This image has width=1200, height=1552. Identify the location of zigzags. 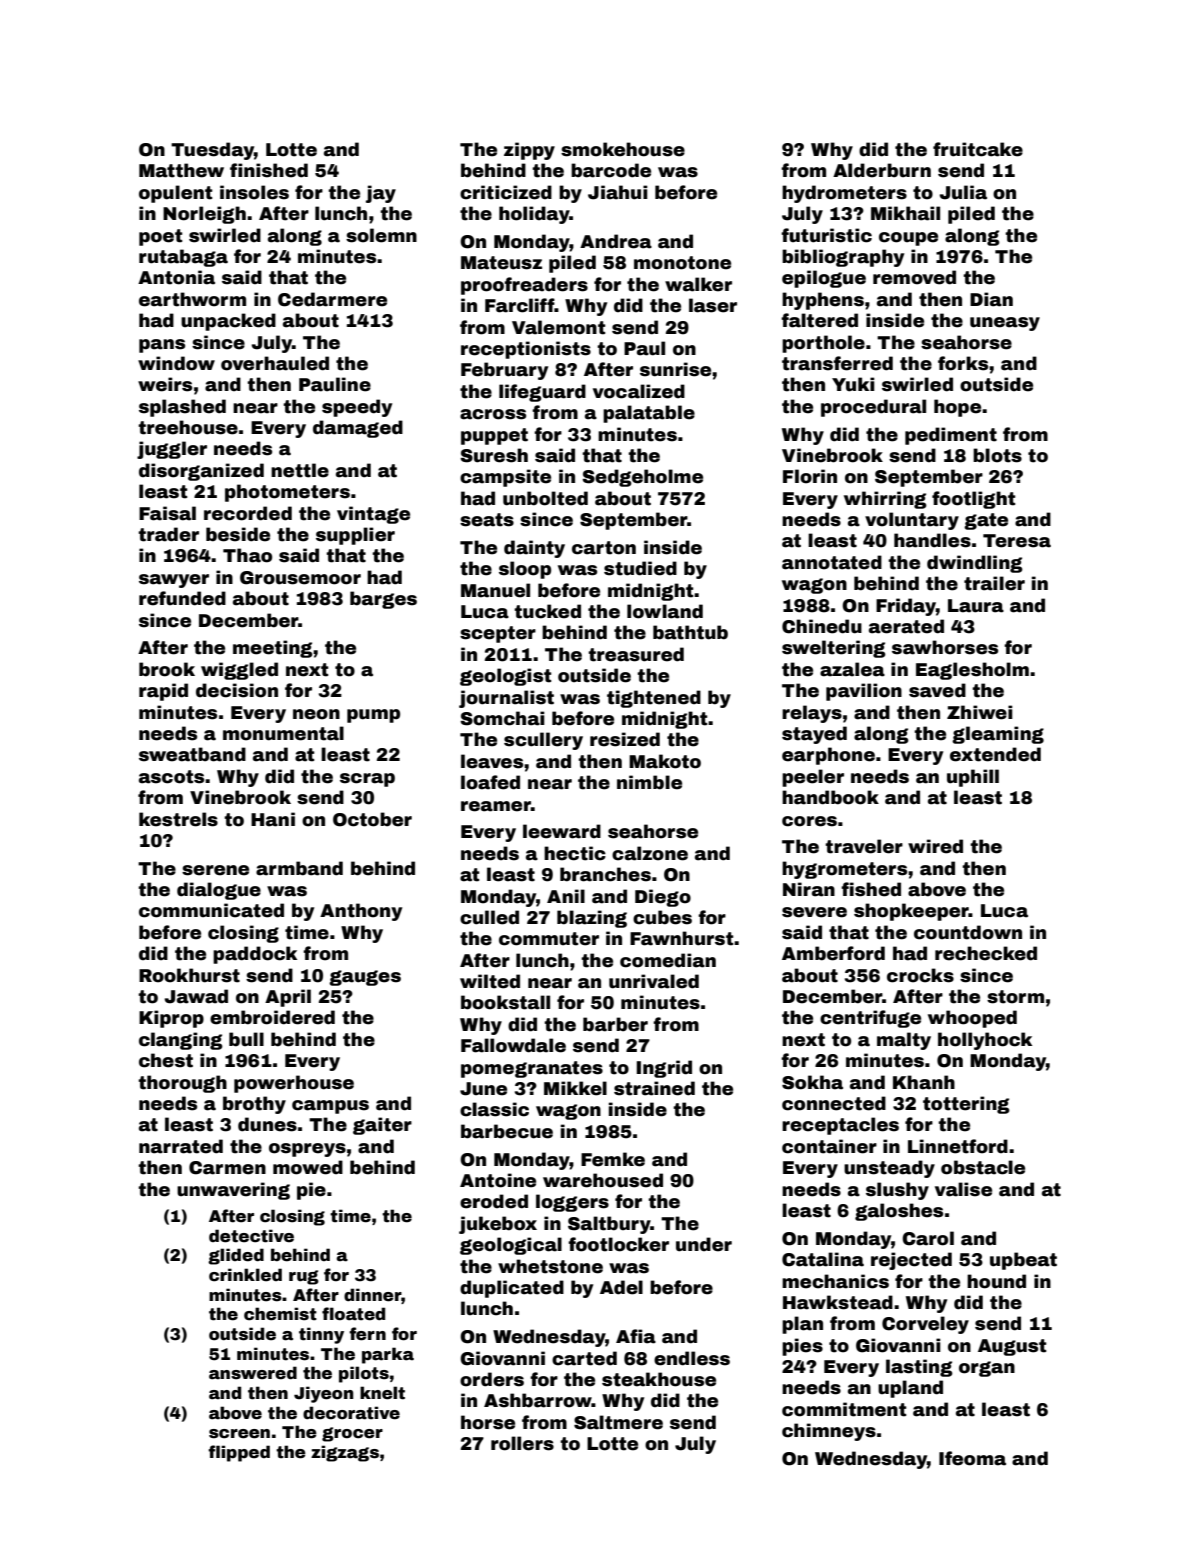
(345, 1453).
